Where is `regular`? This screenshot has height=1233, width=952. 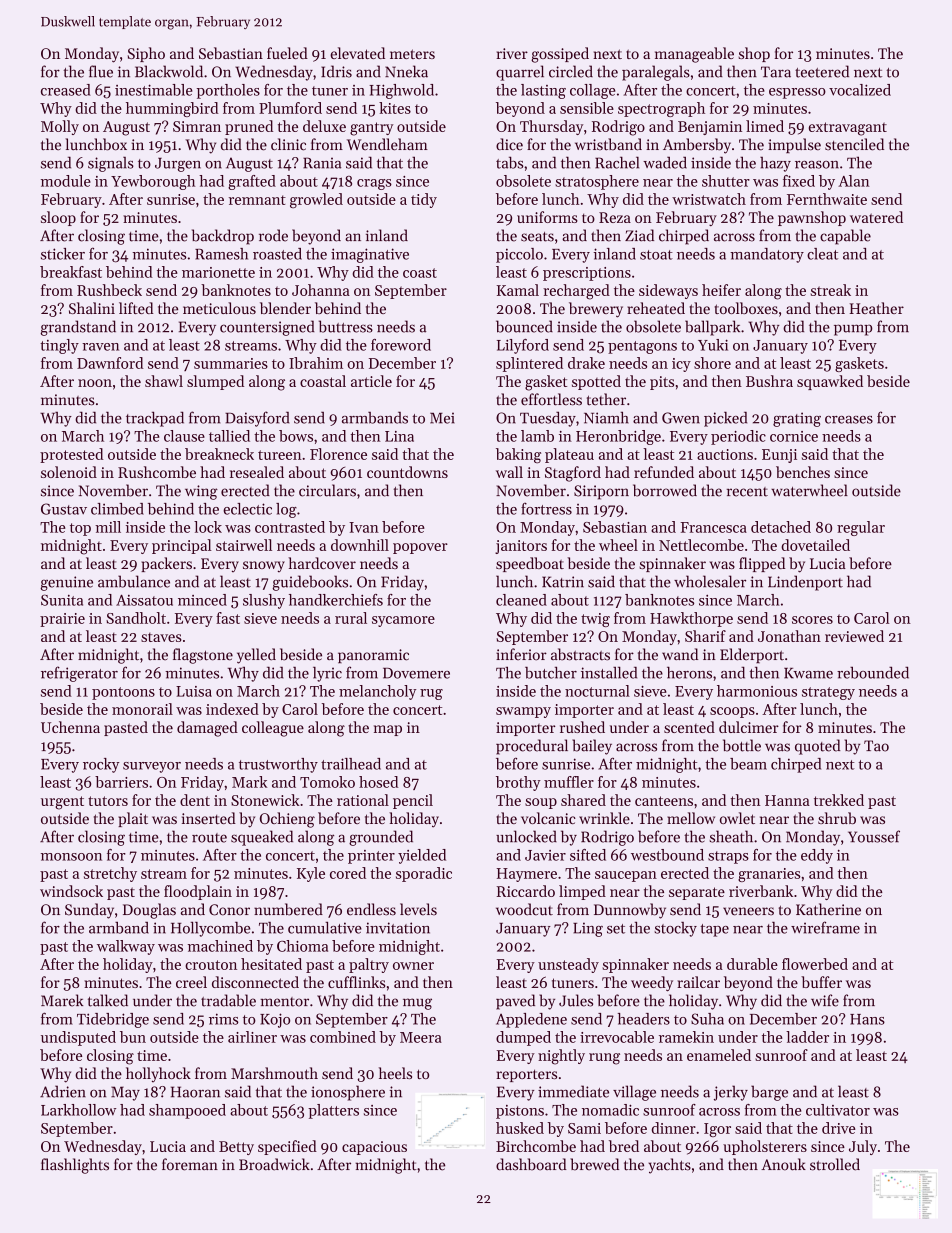
regular is located at coordinates (861, 528).
